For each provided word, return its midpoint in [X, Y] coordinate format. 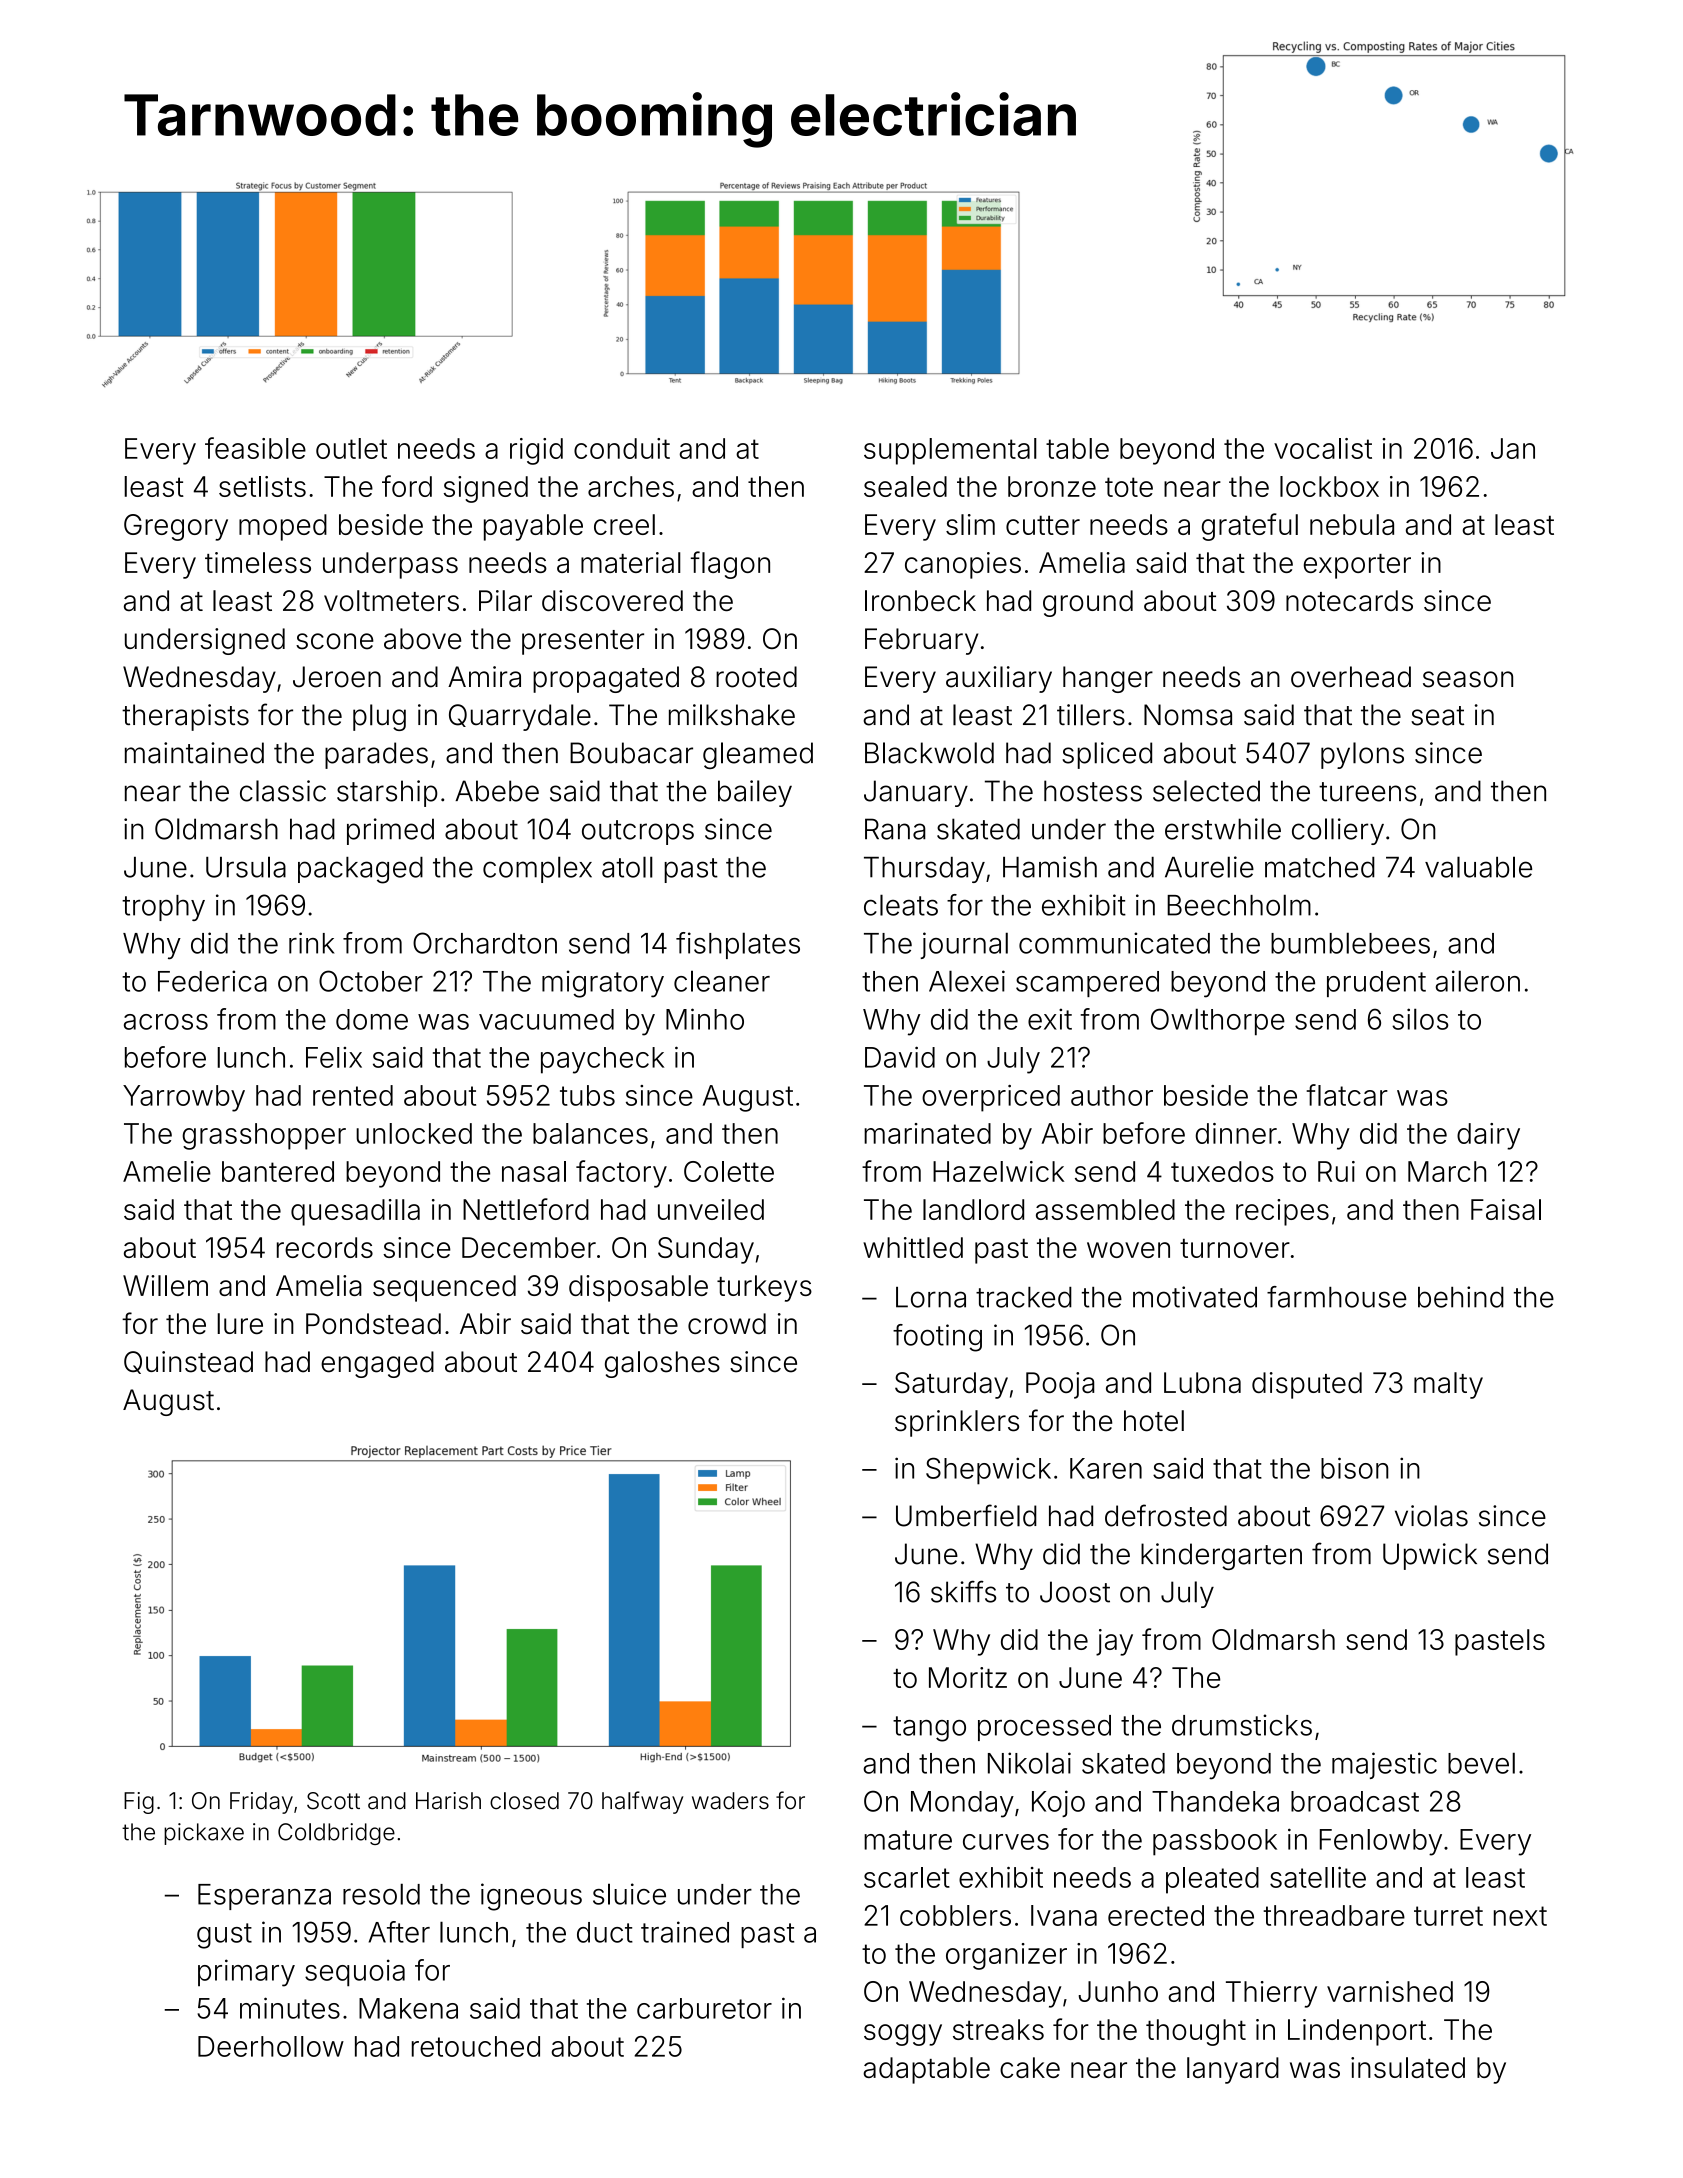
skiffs [963, 1591]
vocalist [1323, 448]
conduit [622, 448]
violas [1431, 1516]
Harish [448, 1801]
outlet [351, 448]
